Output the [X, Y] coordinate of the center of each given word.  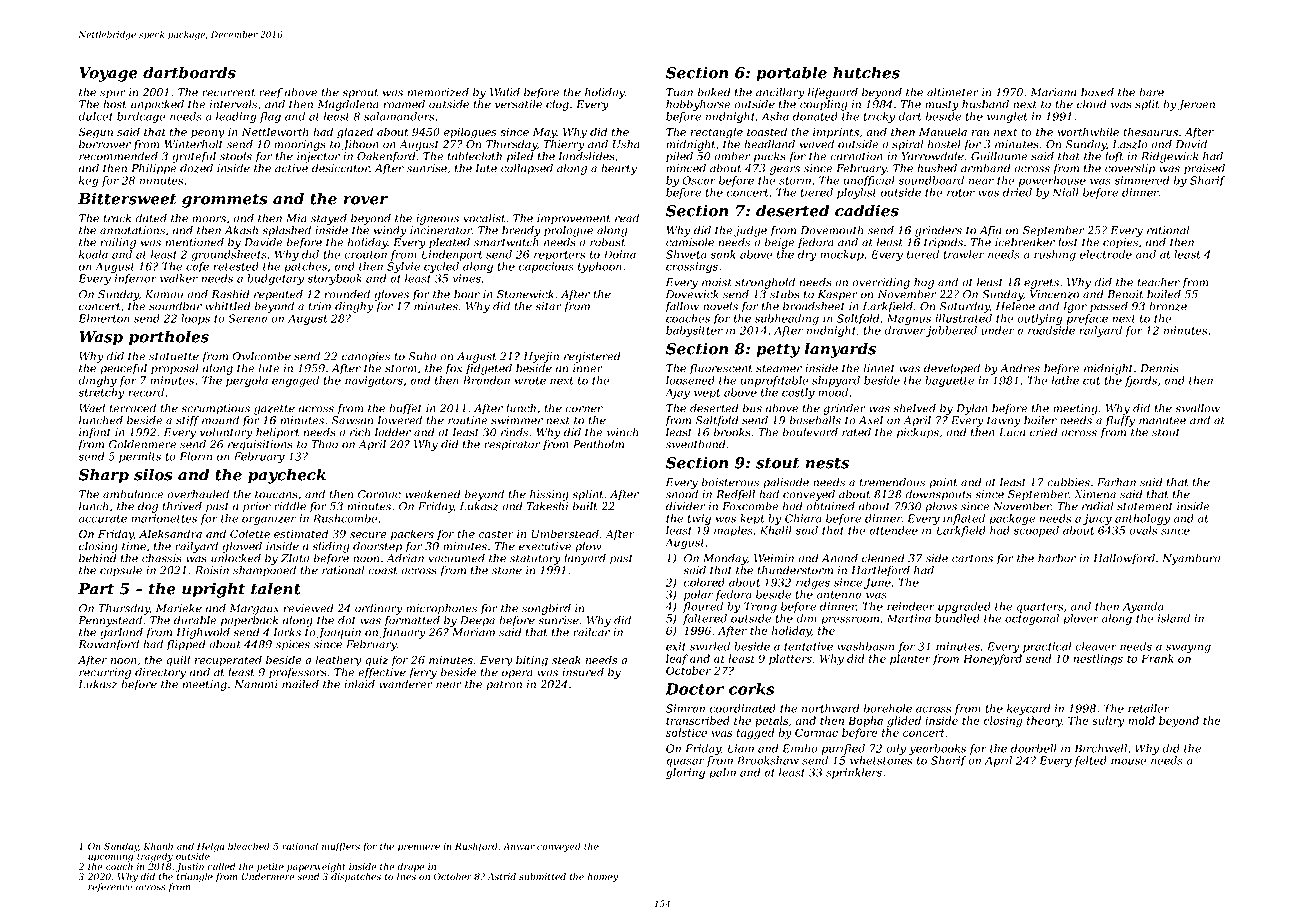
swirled [710, 646]
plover [1081, 619]
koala [93, 254]
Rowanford [109, 645]
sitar [548, 306]
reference [110, 887]
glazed [355, 133]
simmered [1141, 180]
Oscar [699, 180]
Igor [1075, 307]
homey [602, 877]
